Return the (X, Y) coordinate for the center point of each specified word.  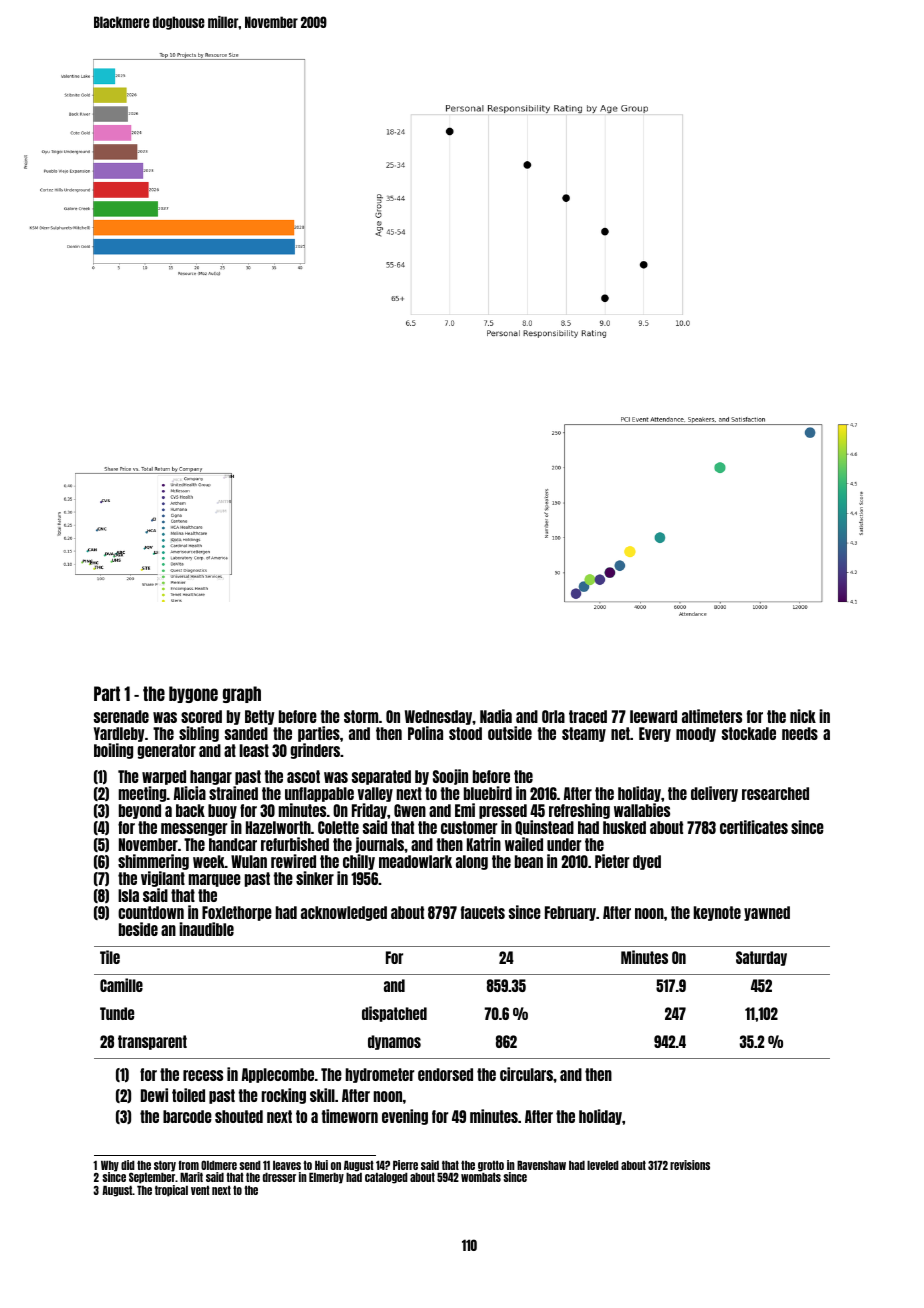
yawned (767, 913)
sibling (199, 734)
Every (655, 734)
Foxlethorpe (237, 913)
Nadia (496, 716)
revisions (690, 1165)
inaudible (206, 929)
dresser (279, 1177)
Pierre (405, 1165)
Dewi (154, 1095)
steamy (584, 734)
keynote (717, 913)
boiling (113, 751)
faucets (483, 912)
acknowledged (344, 913)
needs (800, 733)
